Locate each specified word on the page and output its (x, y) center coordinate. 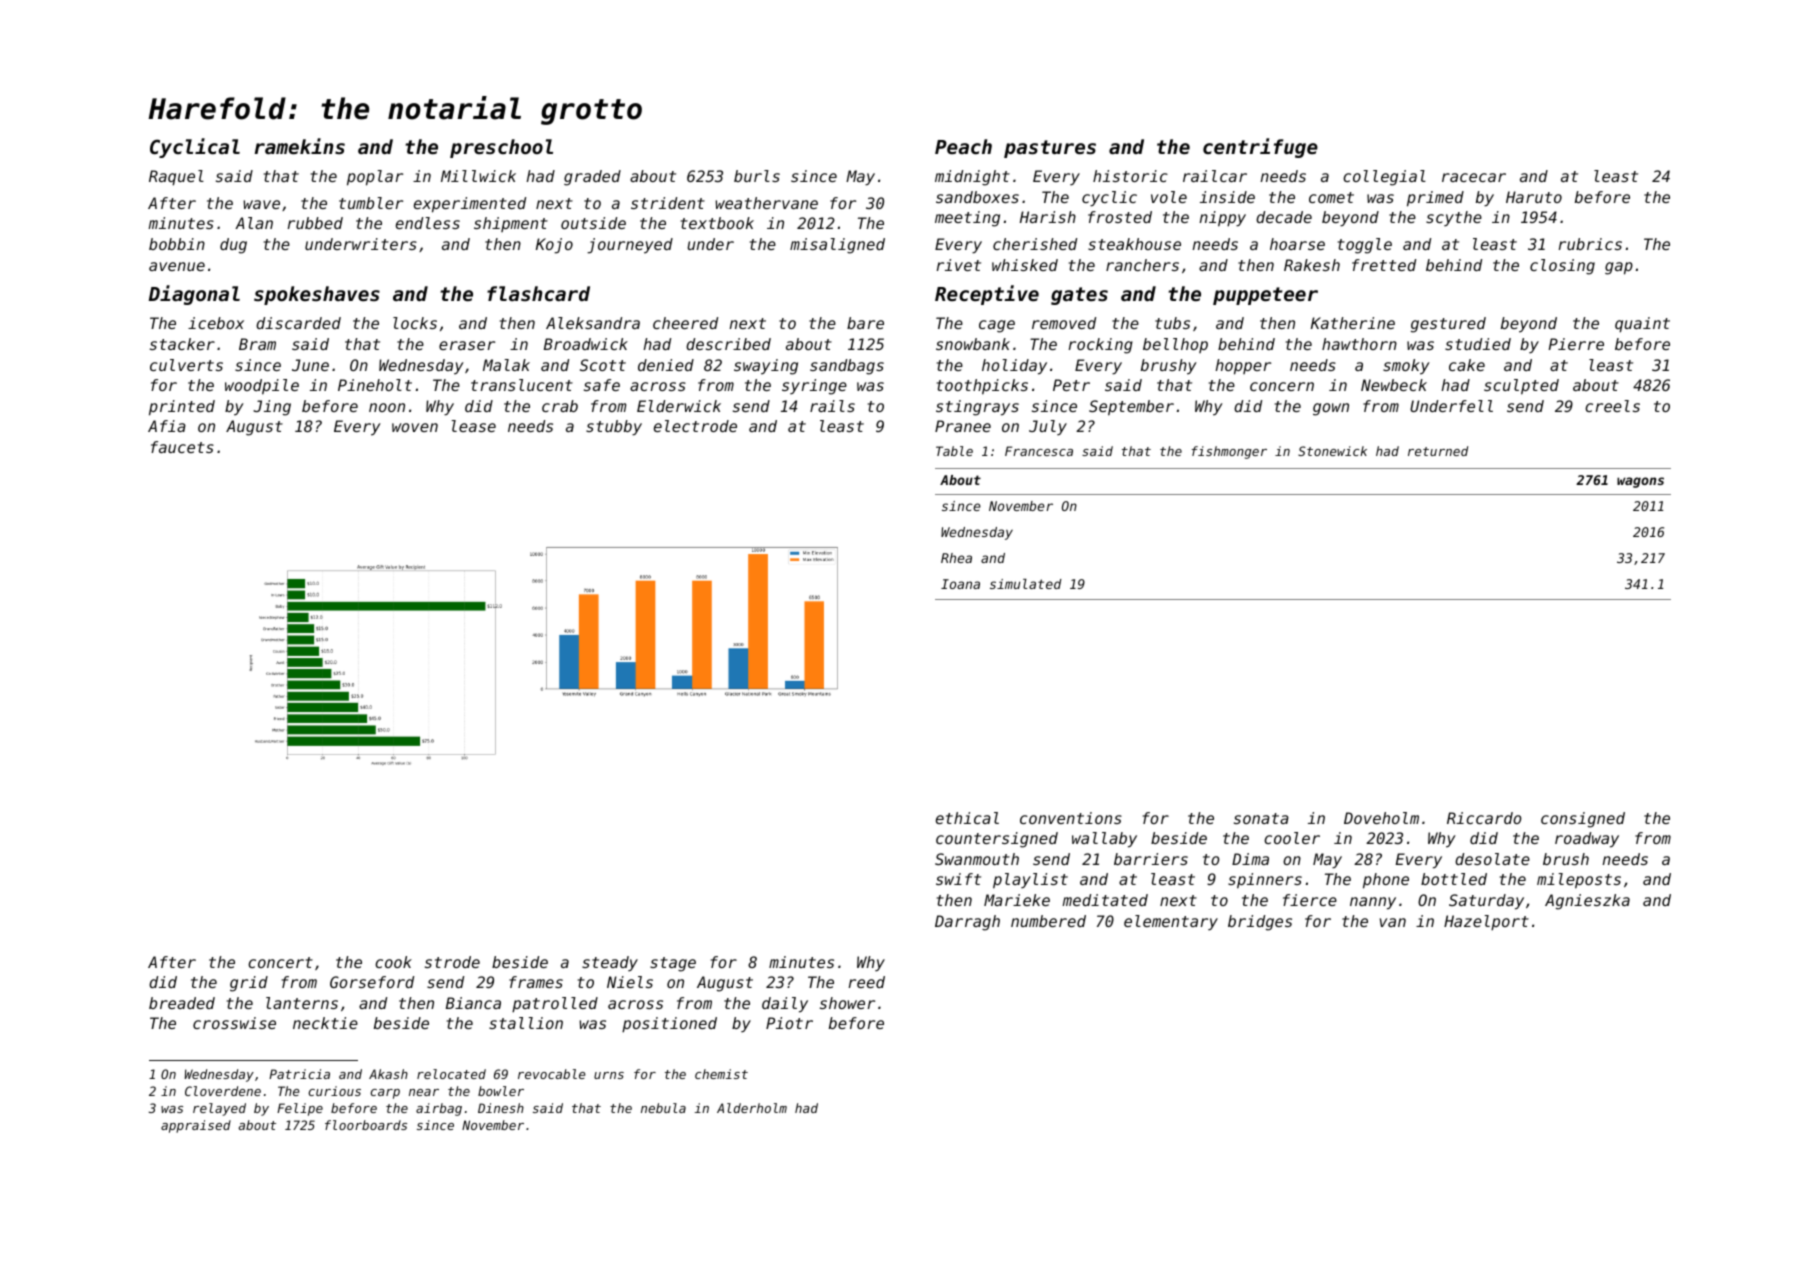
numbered (1048, 921)
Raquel (176, 178)
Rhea (956, 558)
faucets (182, 447)
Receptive (987, 295)
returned (1438, 451)
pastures (1050, 149)
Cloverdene (223, 1091)
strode (452, 962)
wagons (1640, 482)
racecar (1474, 177)
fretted (1384, 265)
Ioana (960, 584)
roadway (1587, 840)
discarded (298, 323)
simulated (1026, 584)
